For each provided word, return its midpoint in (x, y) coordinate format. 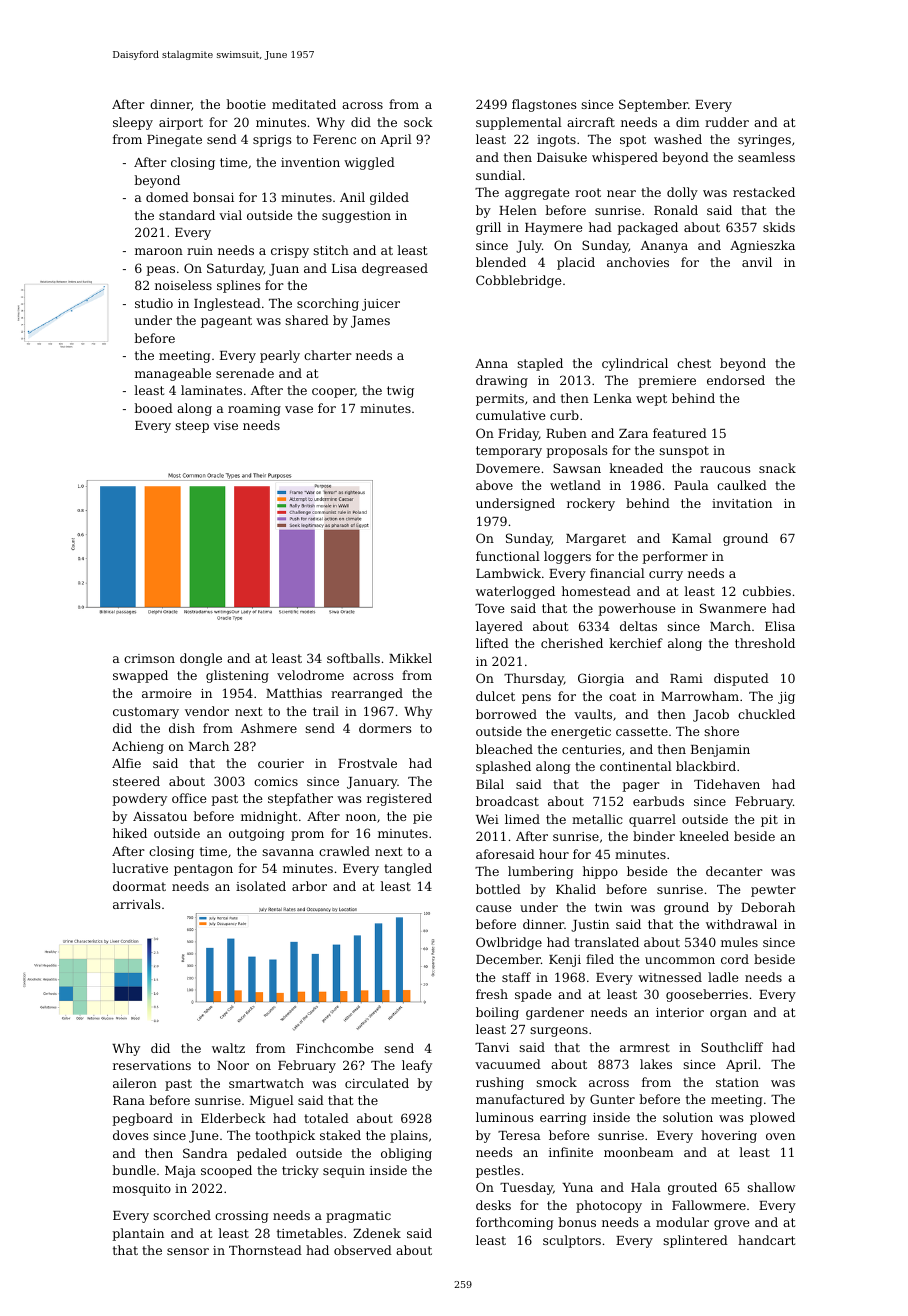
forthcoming (514, 1223)
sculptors (572, 1241)
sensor (188, 1251)
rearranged (367, 694)
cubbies (767, 591)
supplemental (519, 123)
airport (181, 124)
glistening (237, 676)
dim (687, 122)
